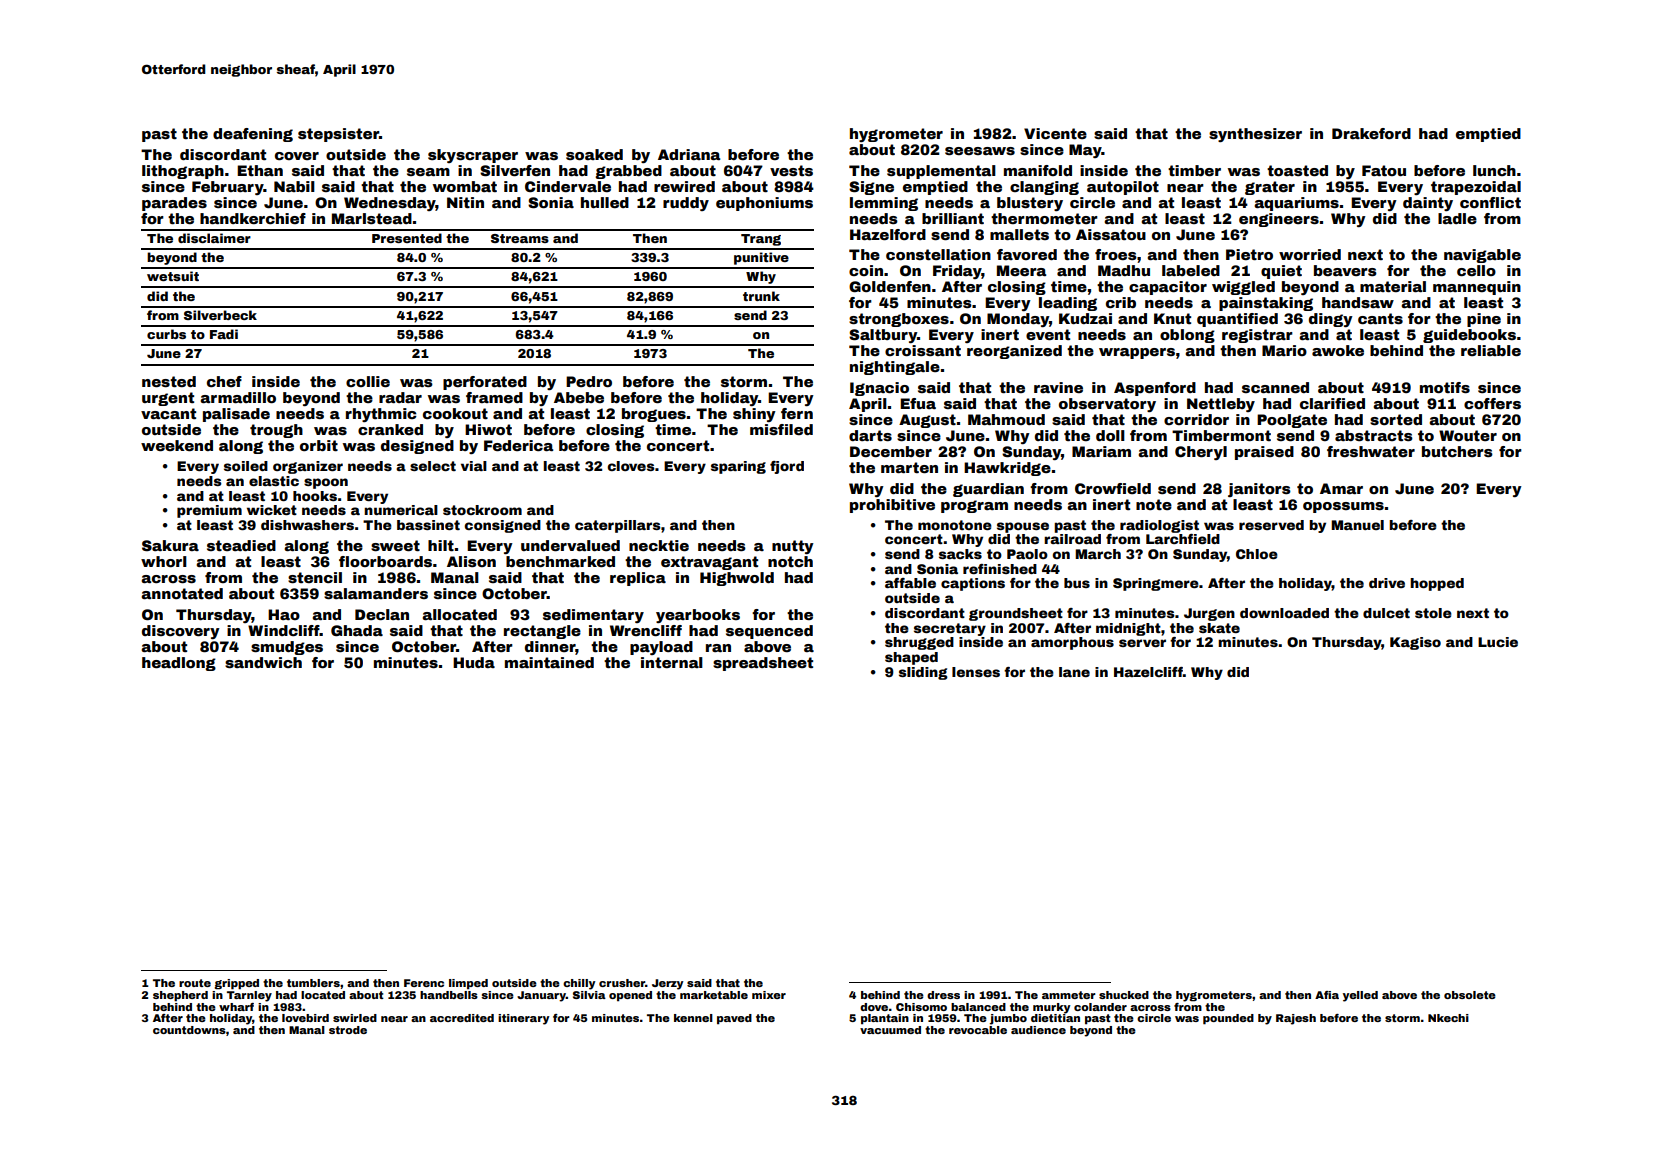 This document has width=1663, height=1176. I want to click on numerical, so click(401, 510).
